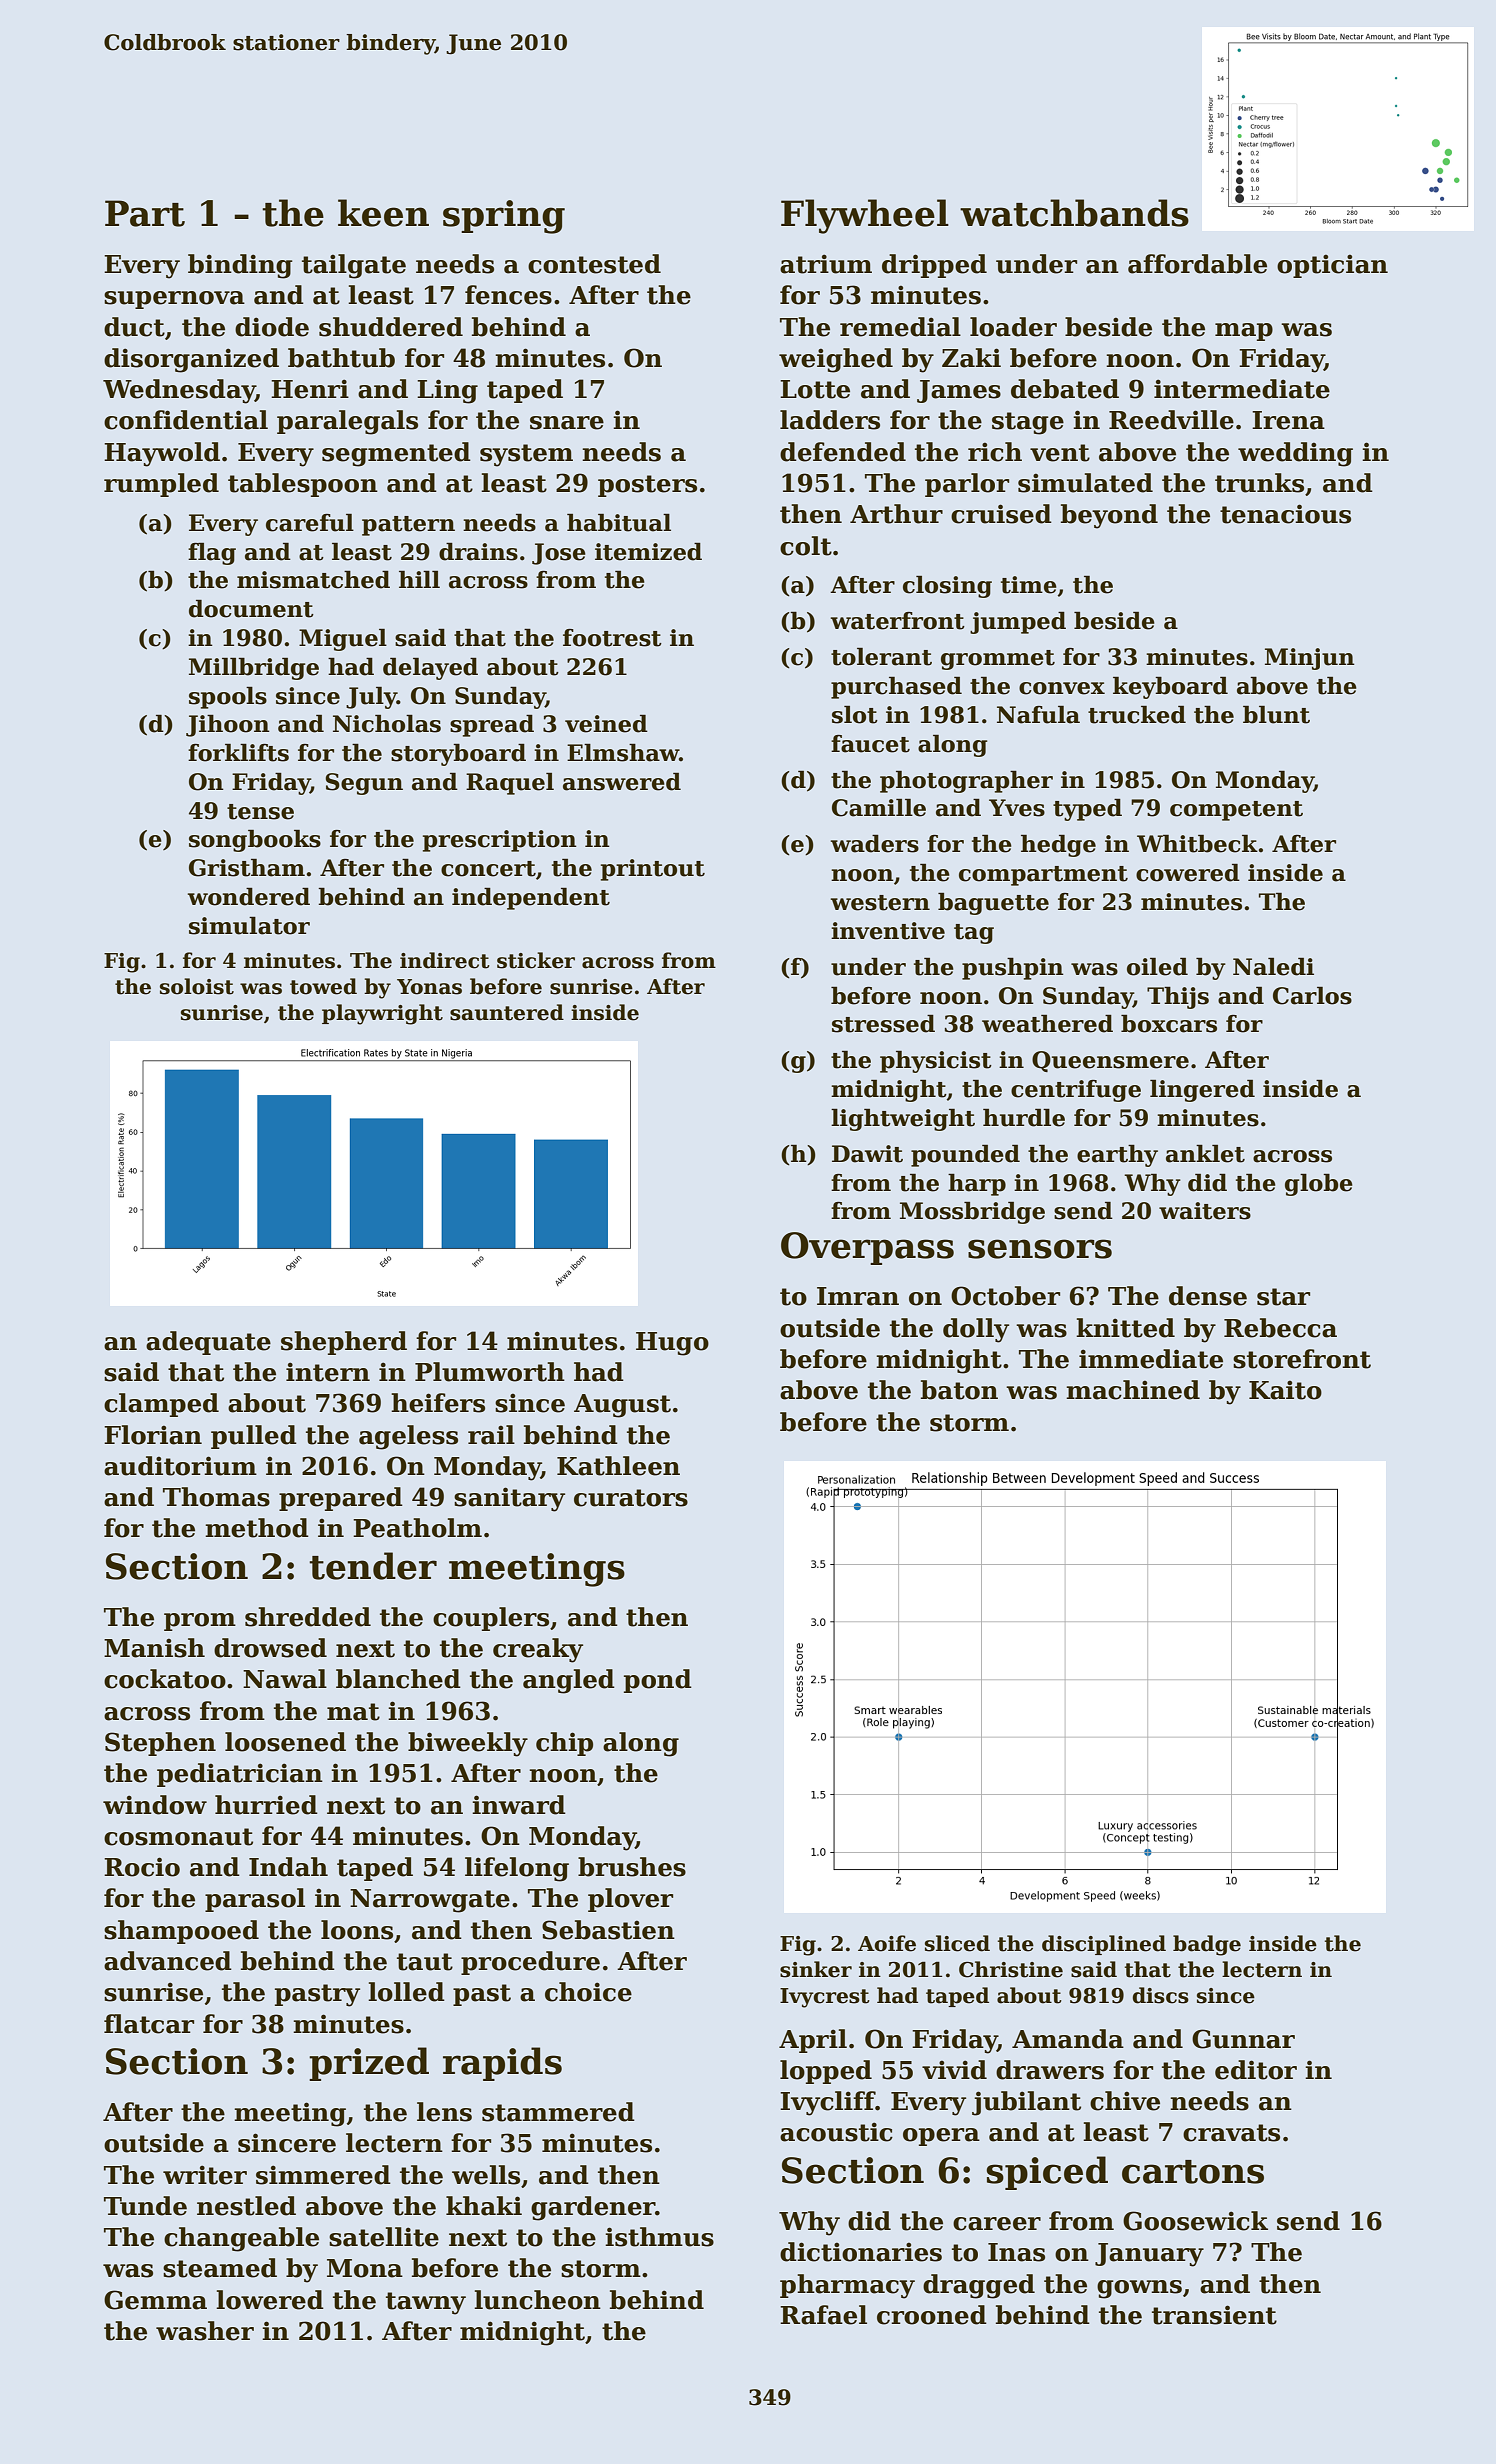 This screenshot has height=2464, width=1496. What do you see at coordinates (823, 2315) in the screenshot?
I see `Rafael` at bounding box center [823, 2315].
